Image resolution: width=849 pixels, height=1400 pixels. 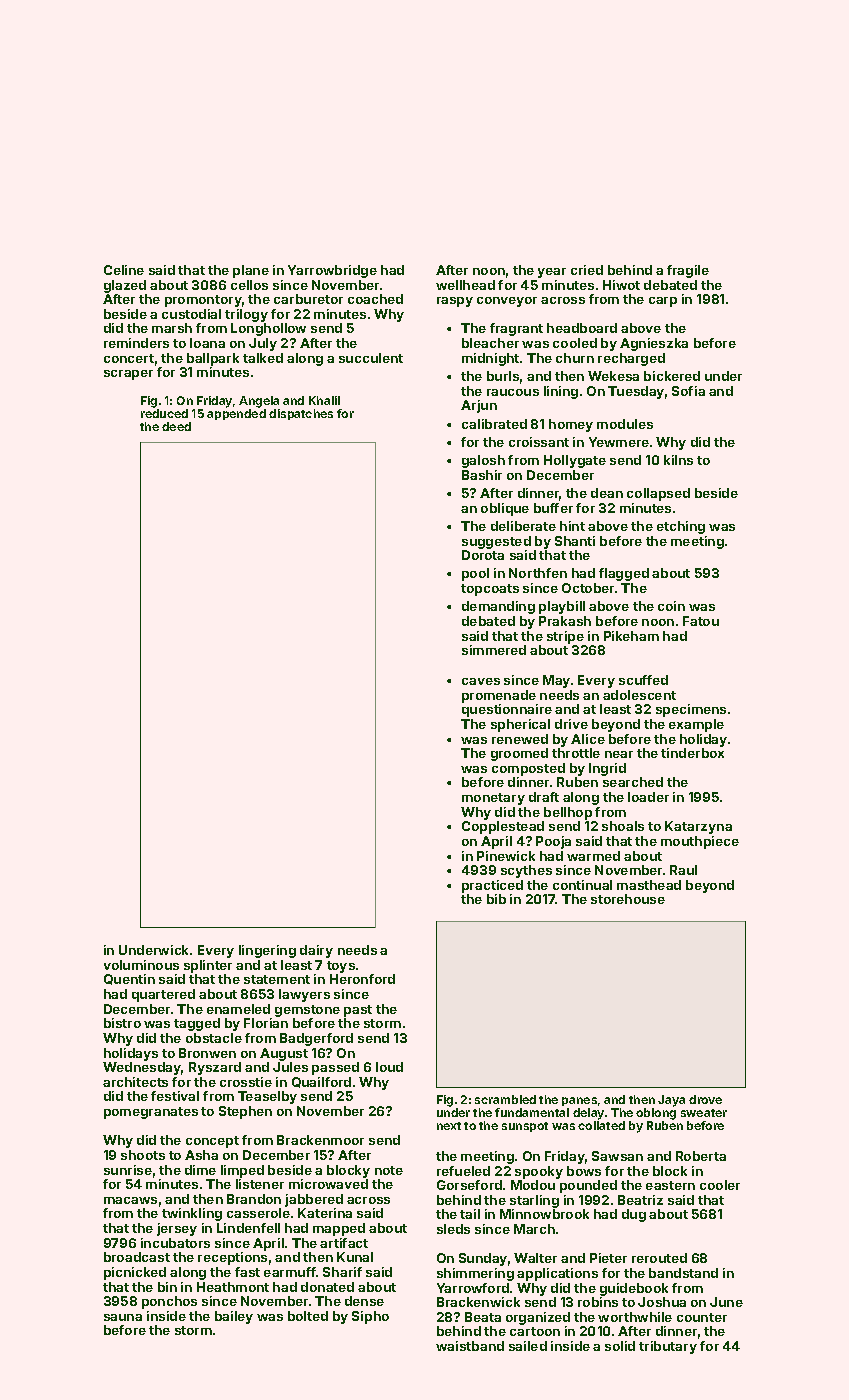 What do you see at coordinates (576, 753) in the document?
I see `throttle` at bounding box center [576, 753].
